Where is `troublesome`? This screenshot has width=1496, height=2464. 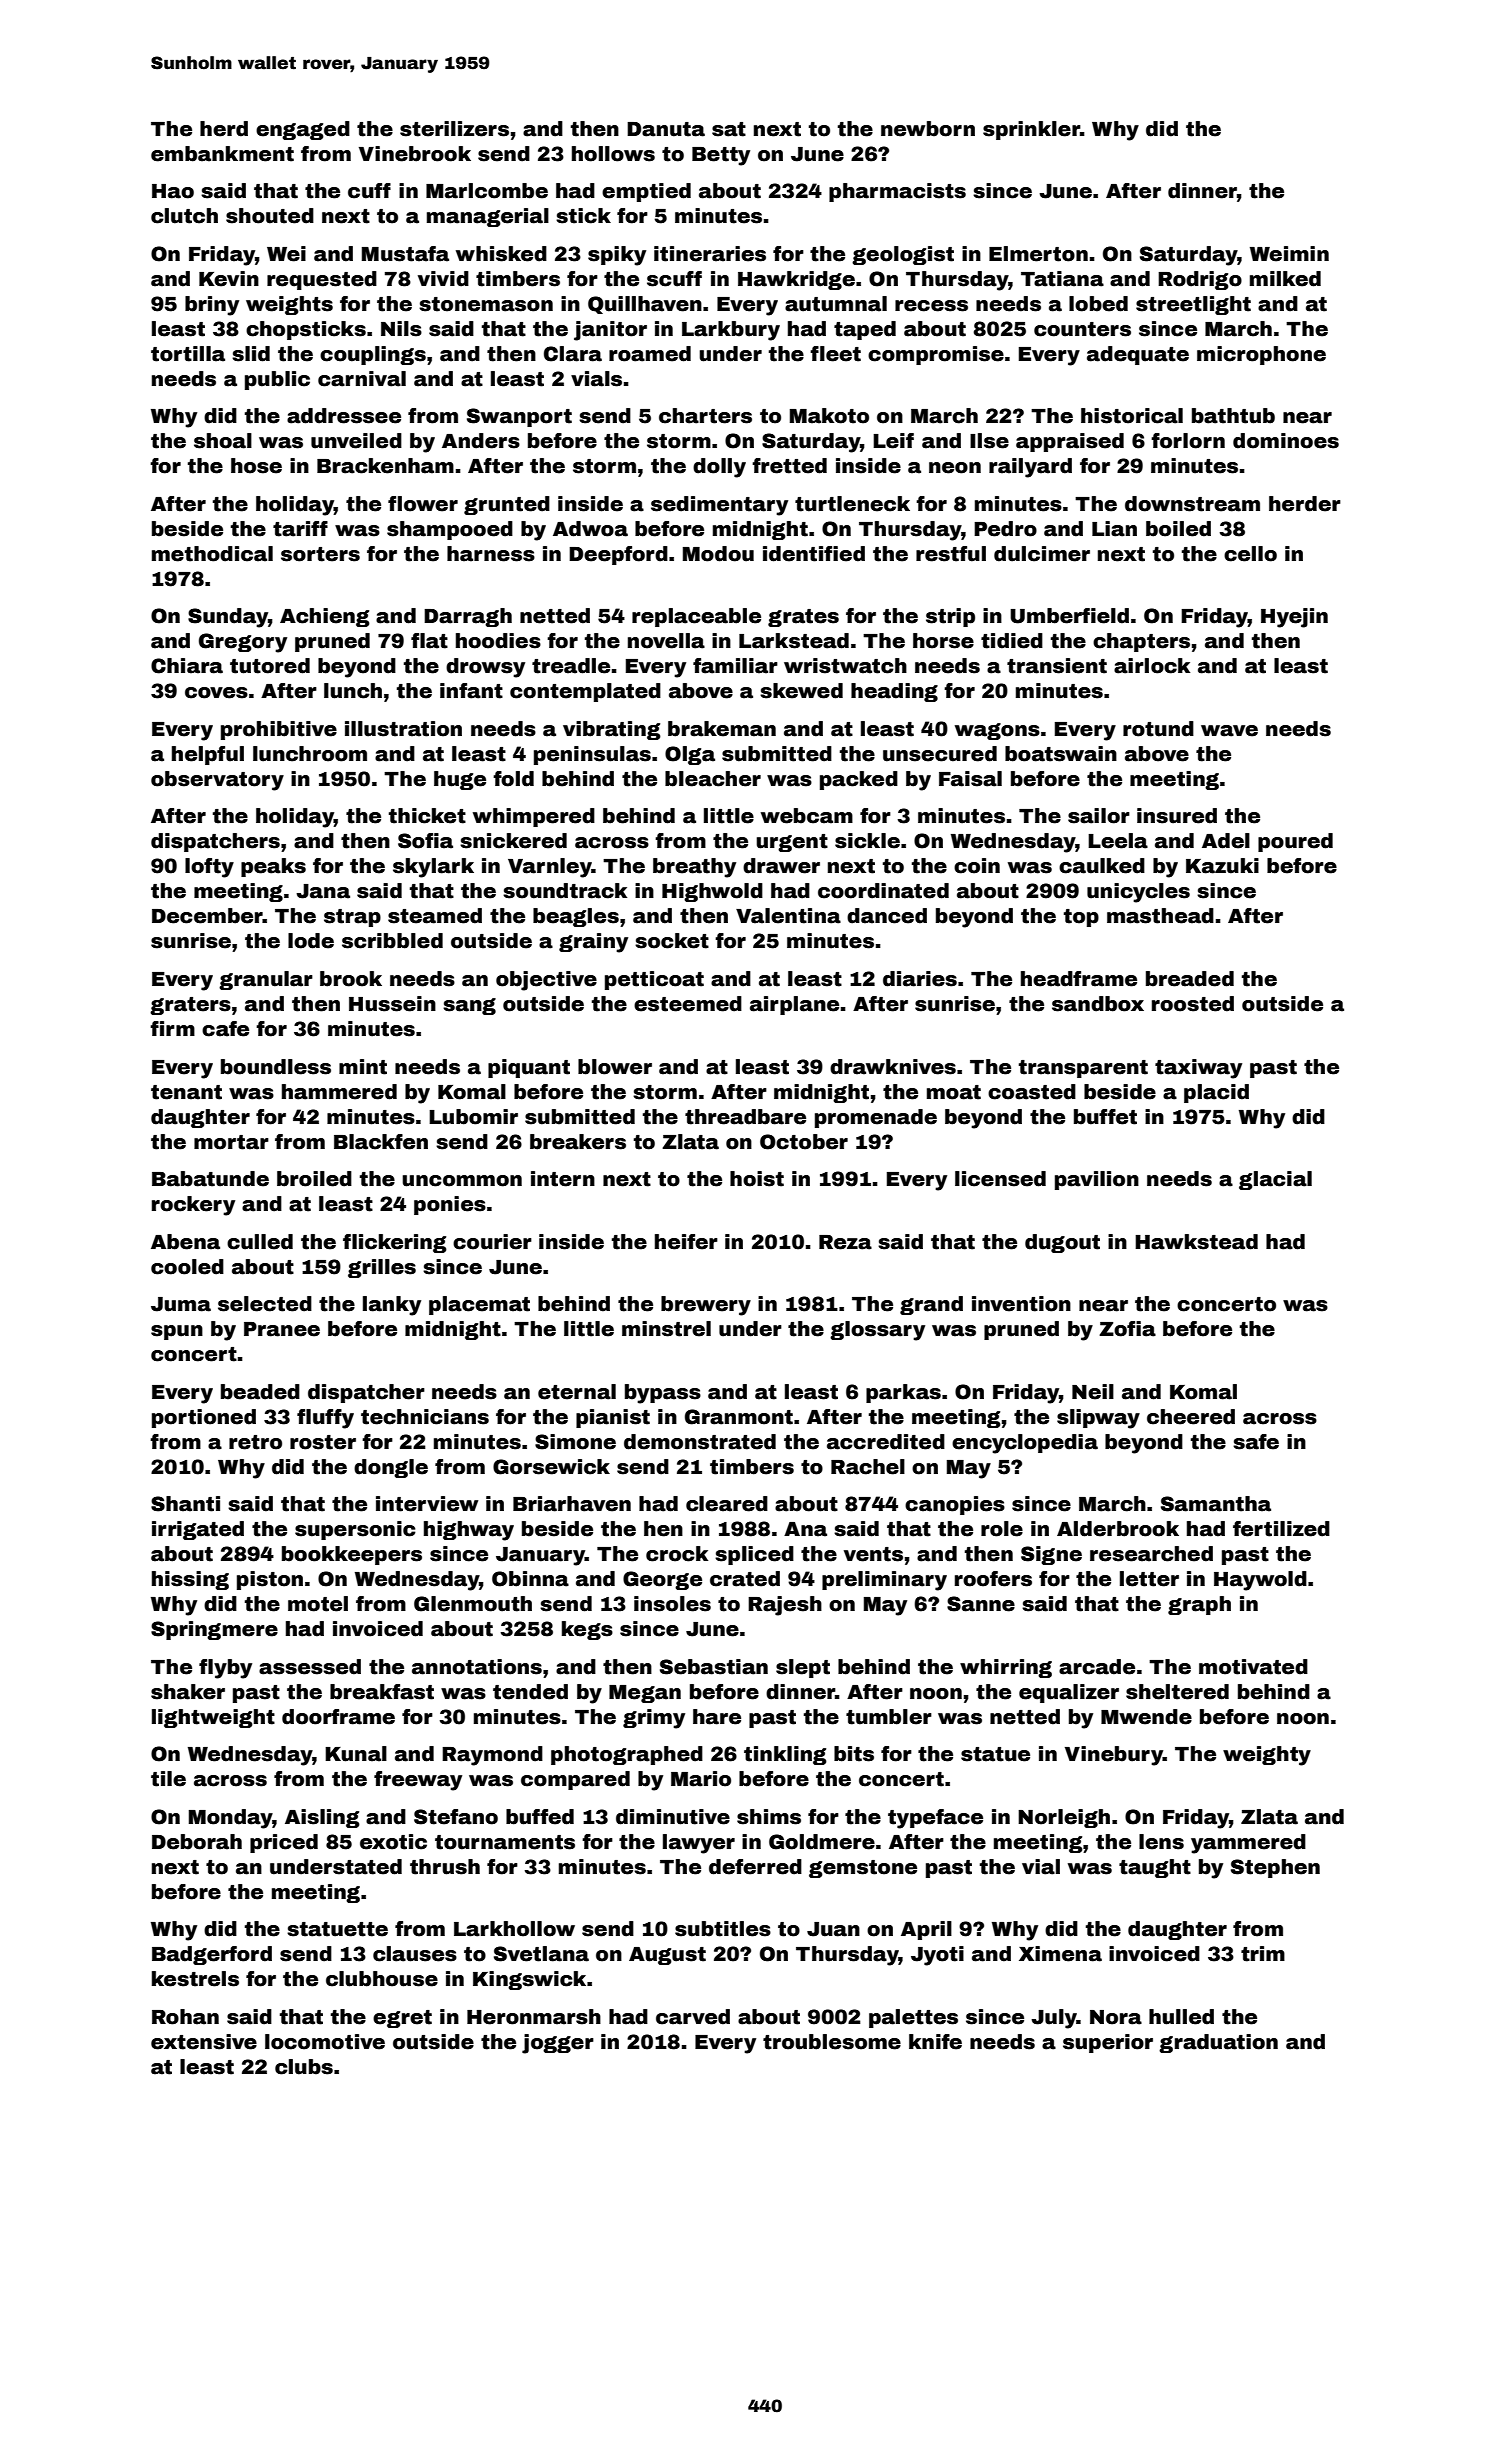 troublesome is located at coordinates (832, 2042).
